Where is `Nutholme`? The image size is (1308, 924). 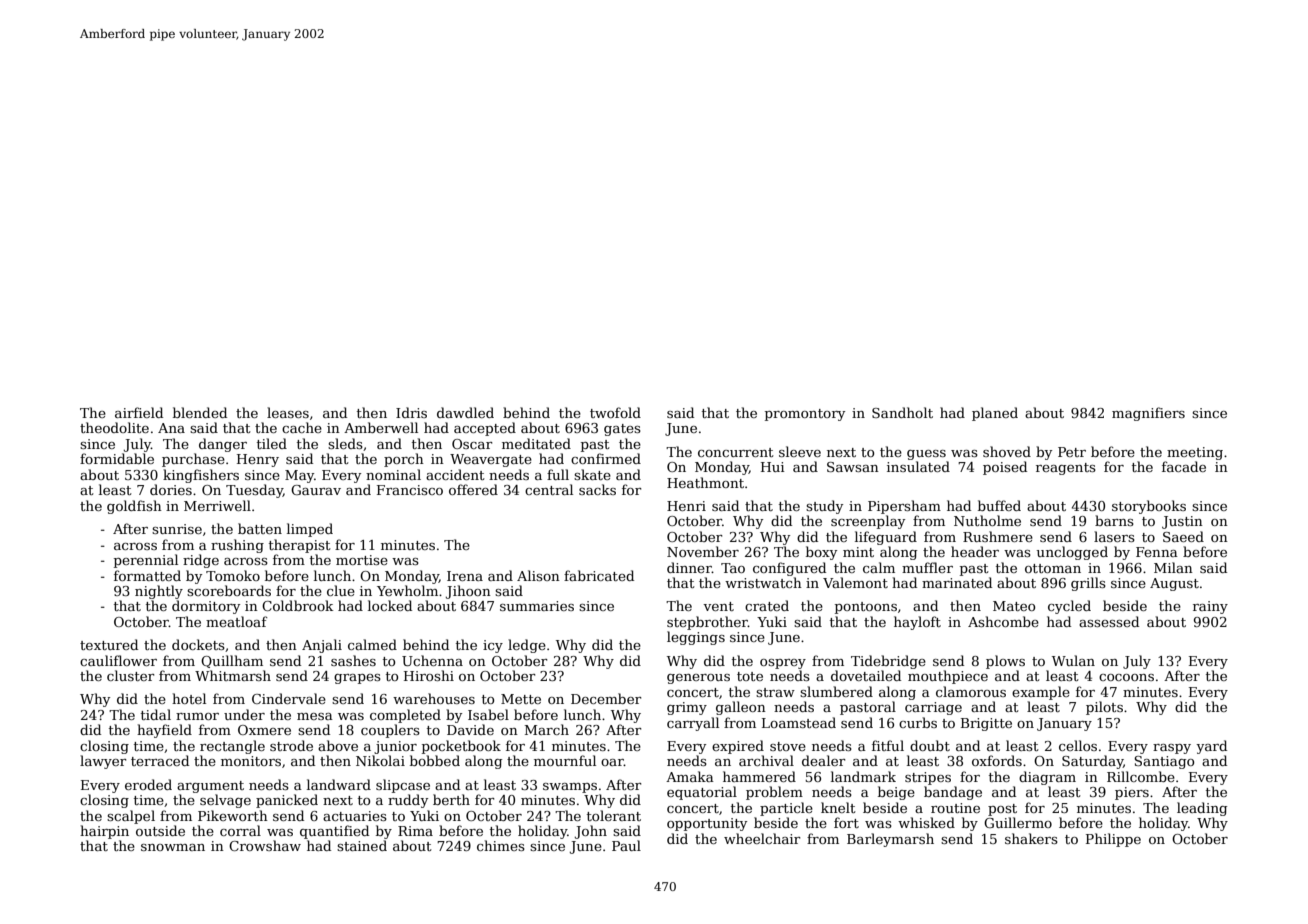 Nutholme is located at coordinates (987, 520).
